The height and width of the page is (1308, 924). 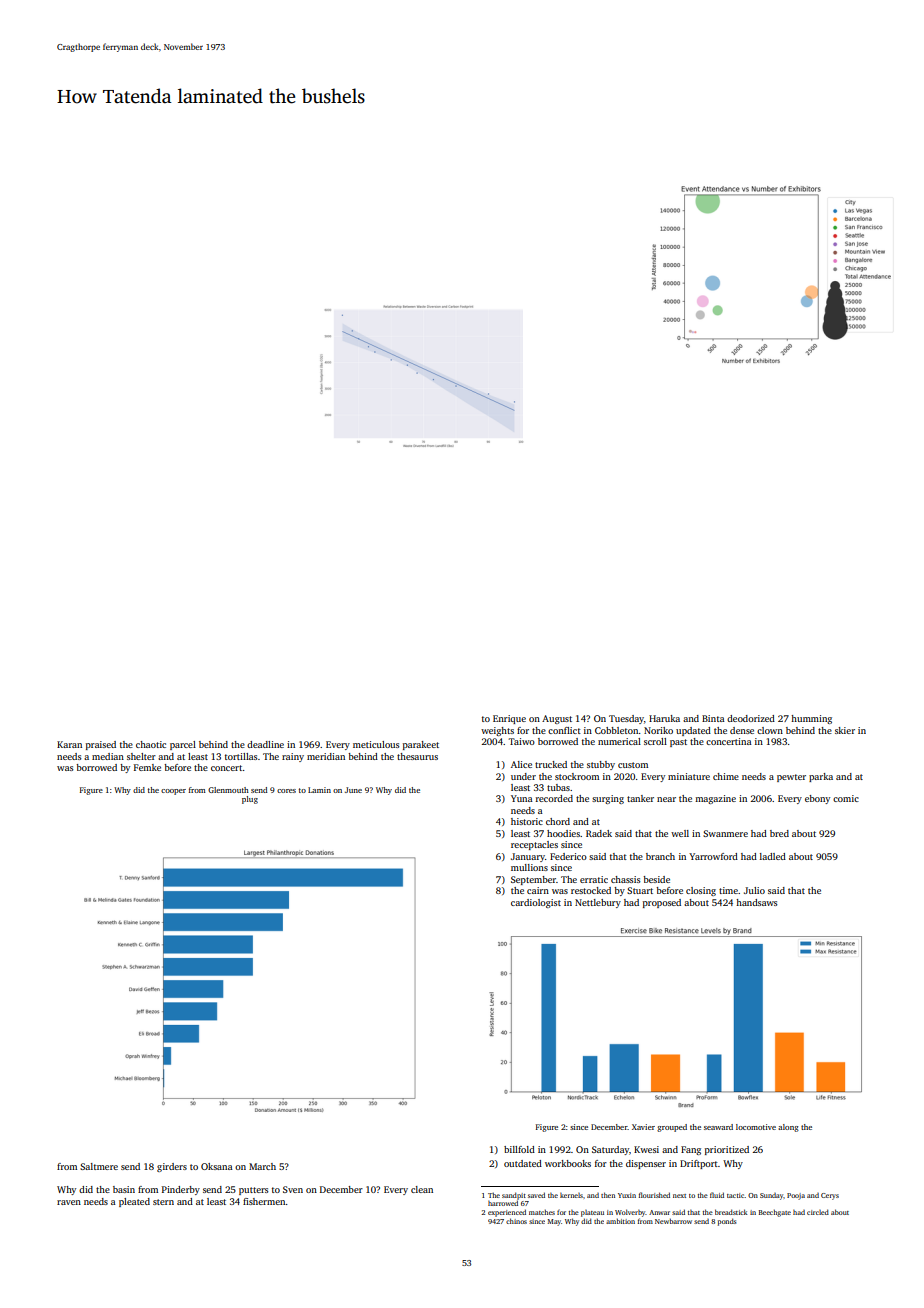 What do you see at coordinates (664, 718) in the page?
I see `Haruka` at bounding box center [664, 718].
